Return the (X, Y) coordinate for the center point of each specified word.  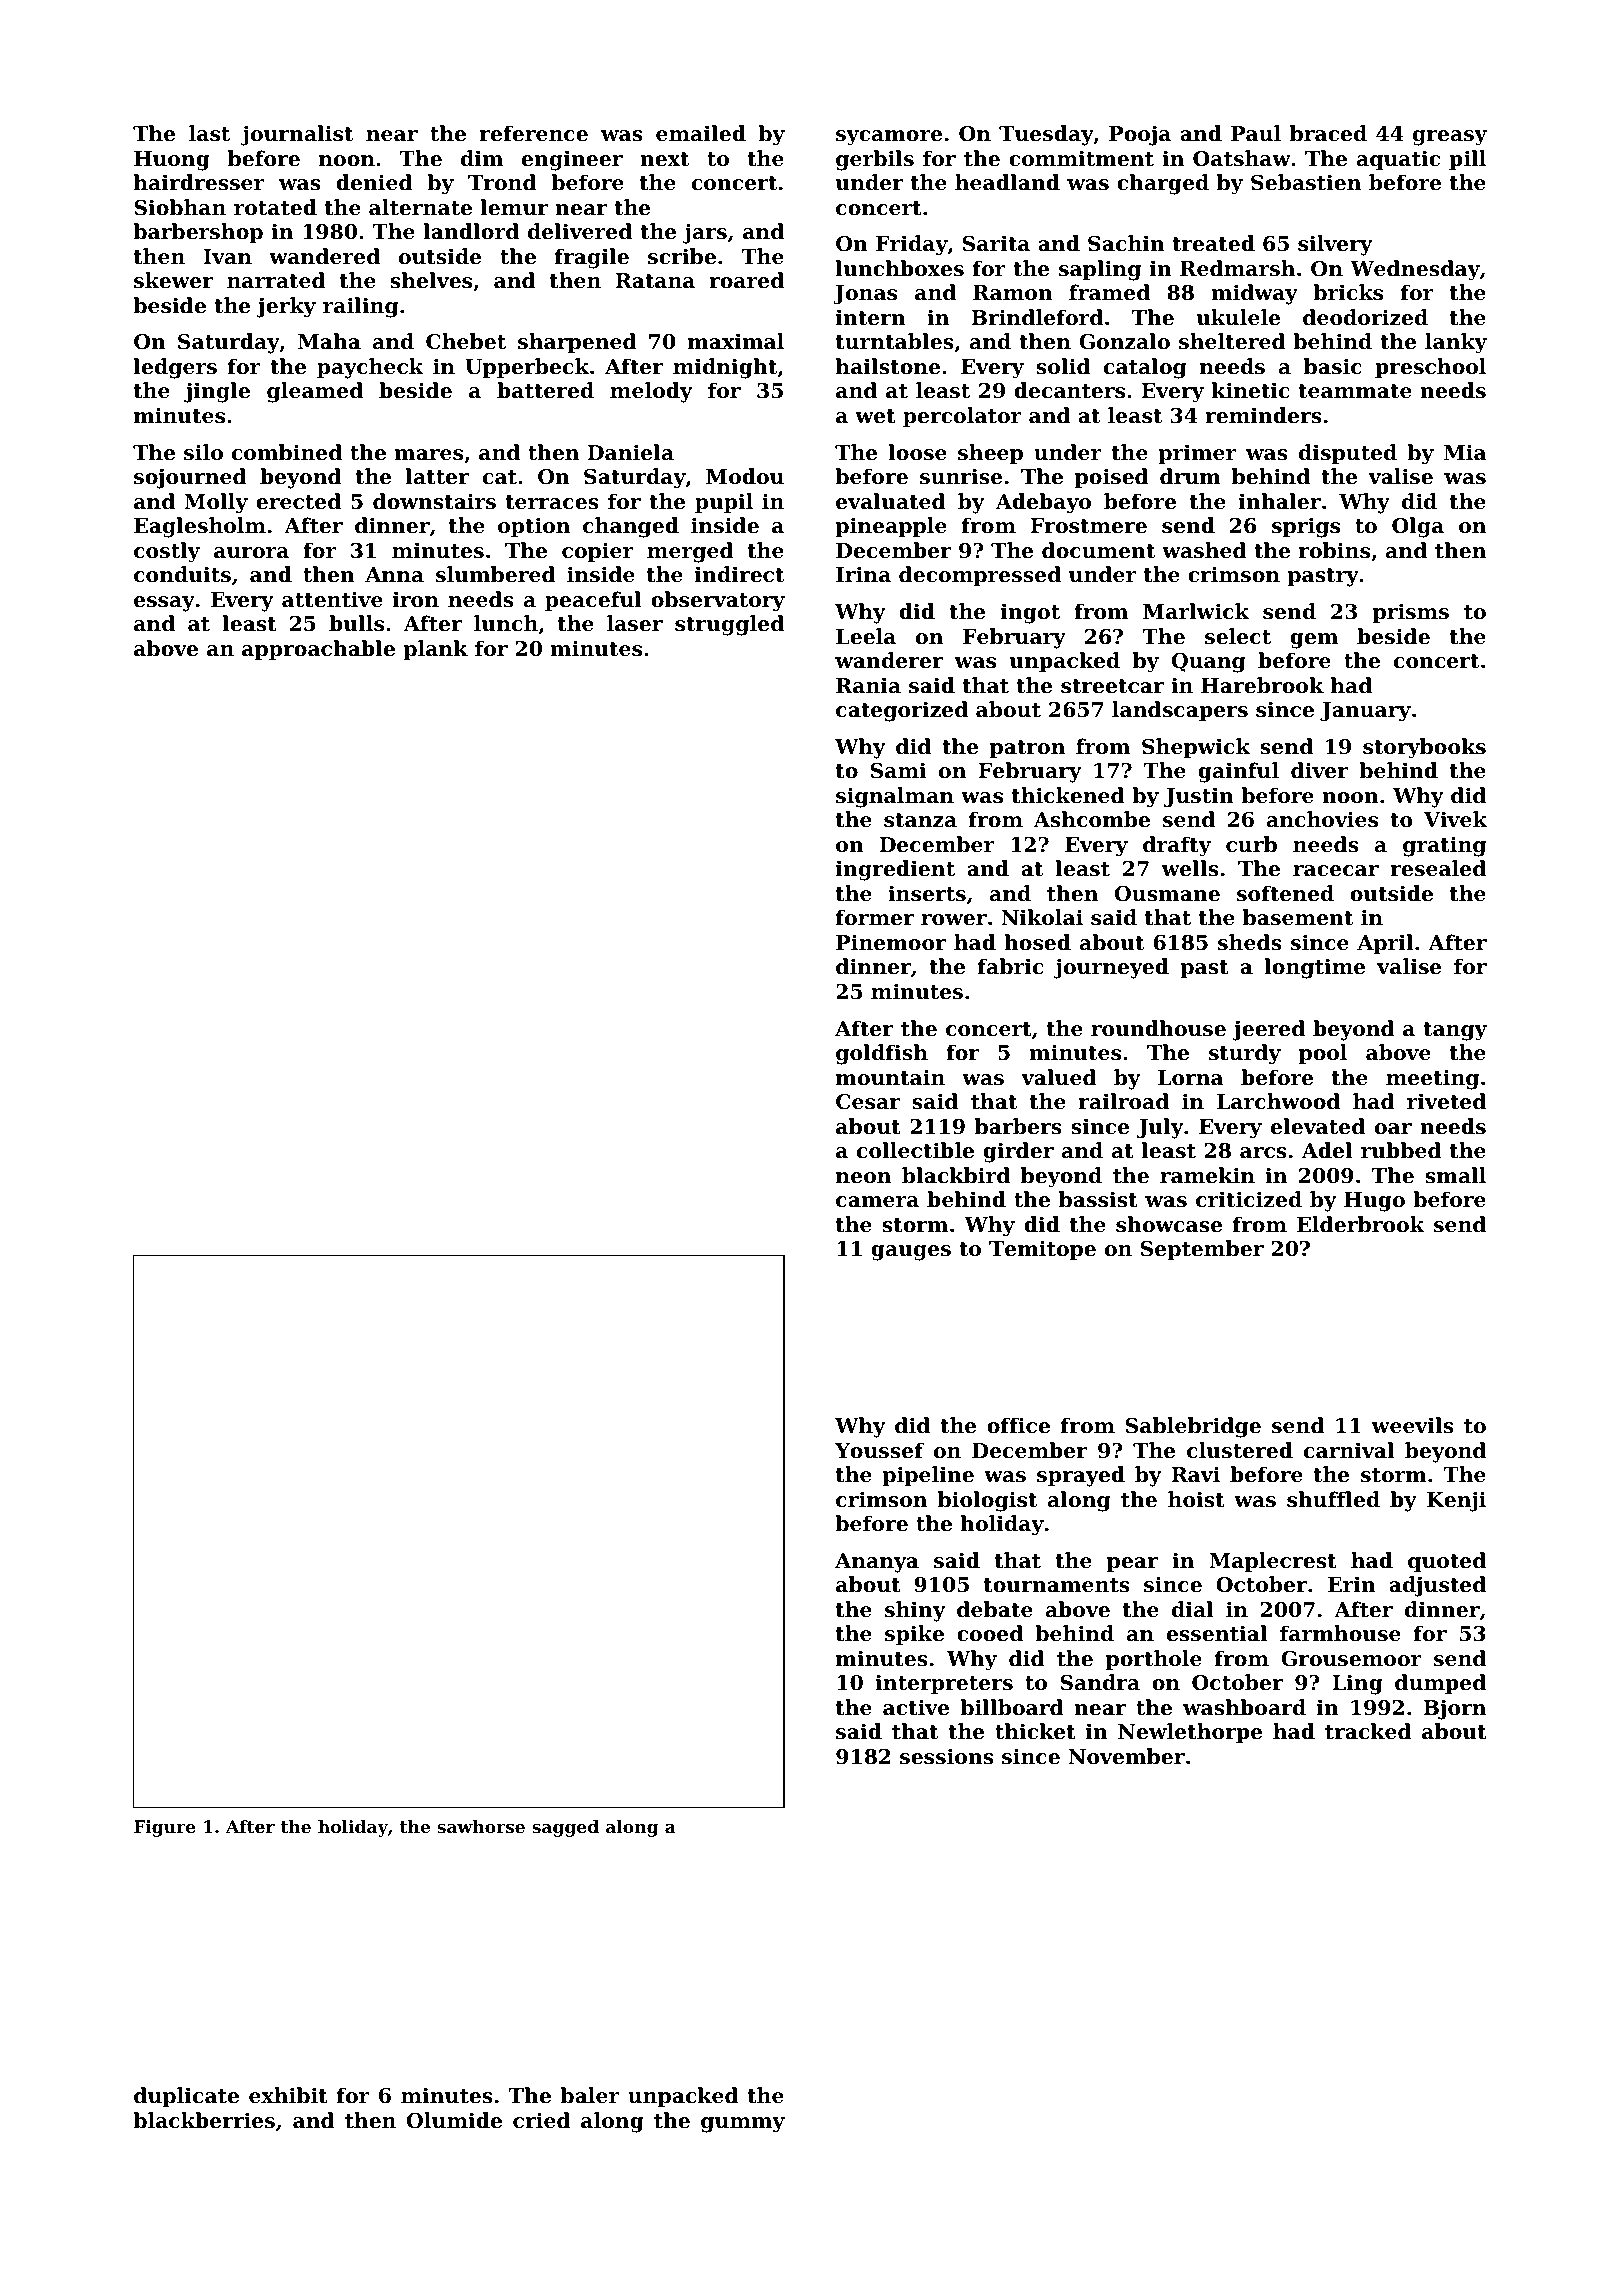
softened (1285, 893)
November (1126, 1756)
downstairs (434, 501)
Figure (165, 1828)
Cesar (868, 1102)
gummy (743, 2125)
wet (875, 416)
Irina (863, 574)
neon (863, 1178)
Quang (1208, 663)
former (875, 917)
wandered (324, 256)
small (1455, 1175)
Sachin (1126, 243)
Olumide (454, 2120)
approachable (318, 650)
